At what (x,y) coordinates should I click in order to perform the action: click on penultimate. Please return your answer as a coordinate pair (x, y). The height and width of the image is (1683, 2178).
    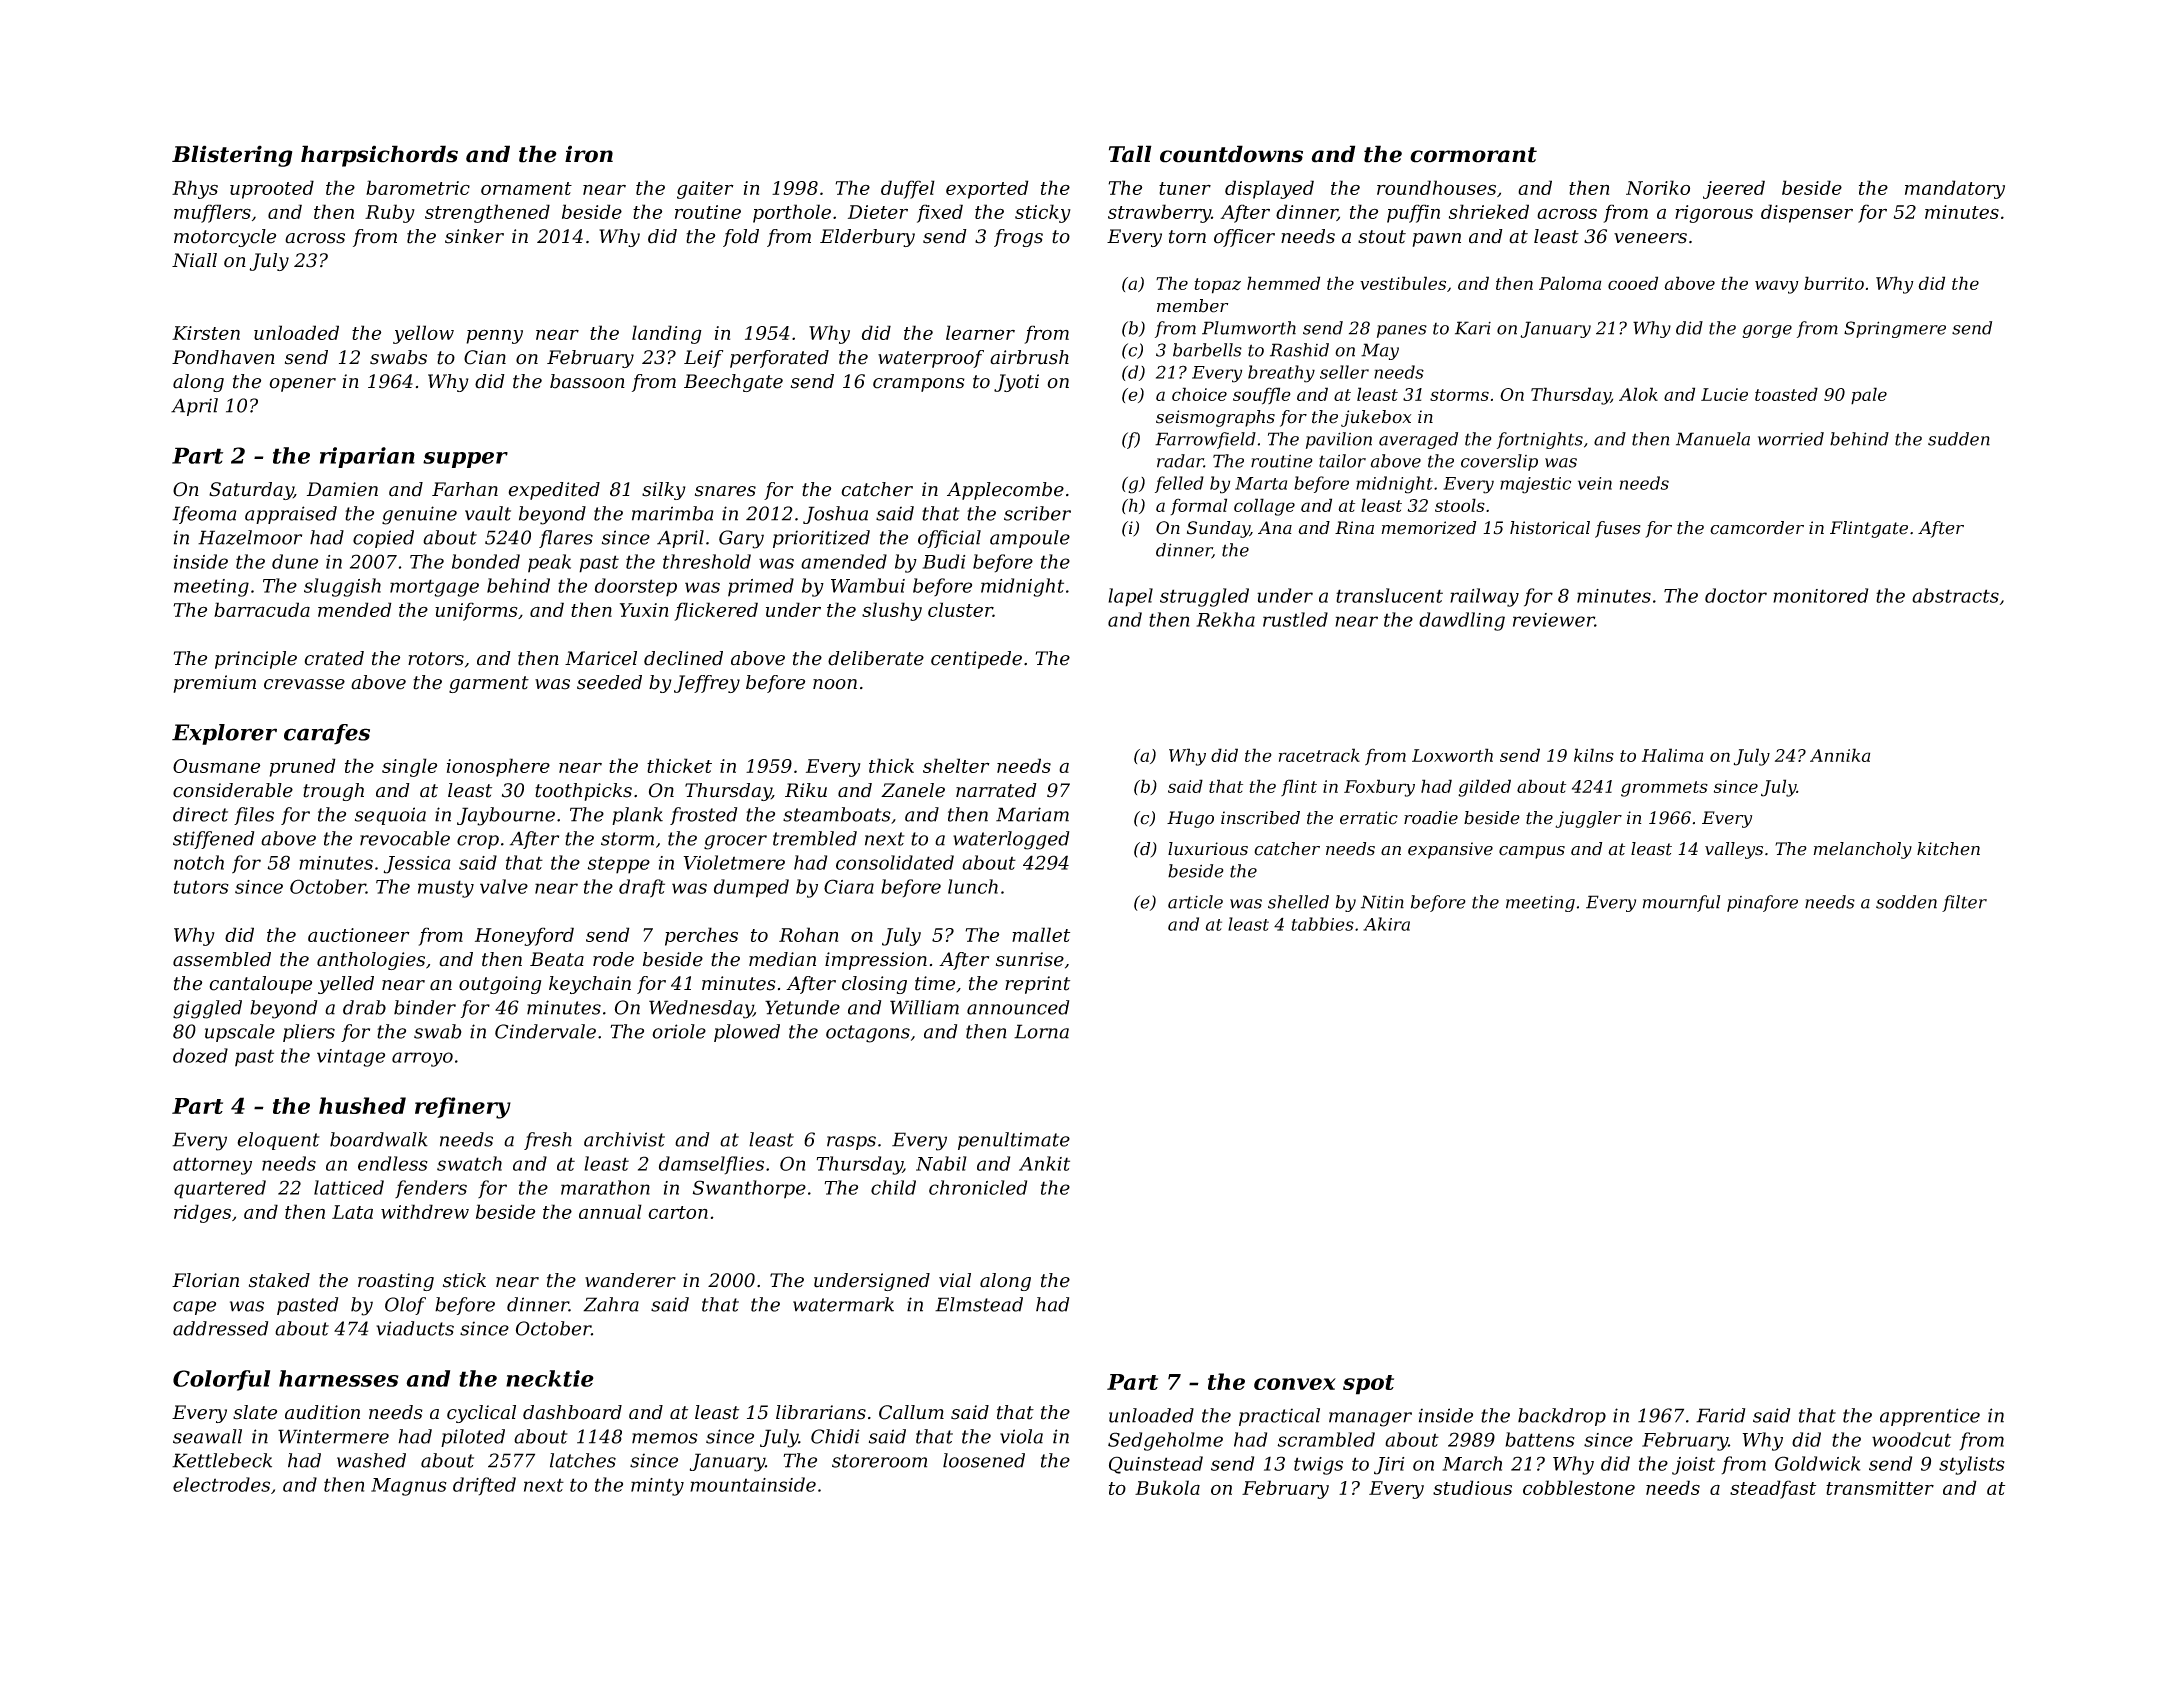
    Looking at the image, I should click on (1014, 1141).
